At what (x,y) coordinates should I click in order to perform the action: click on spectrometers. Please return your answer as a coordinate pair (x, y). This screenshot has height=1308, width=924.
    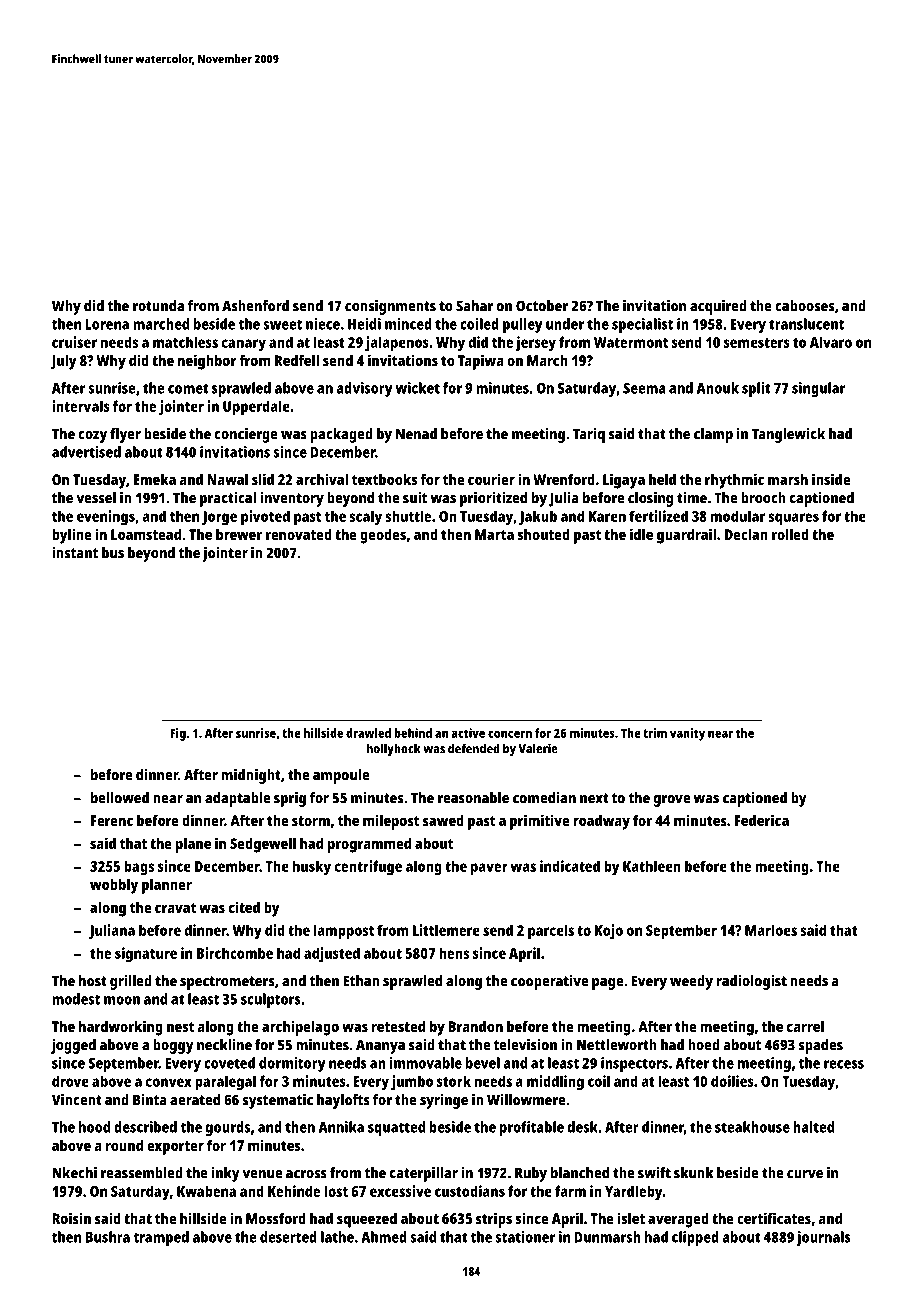
    Looking at the image, I should click on (227, 983).
